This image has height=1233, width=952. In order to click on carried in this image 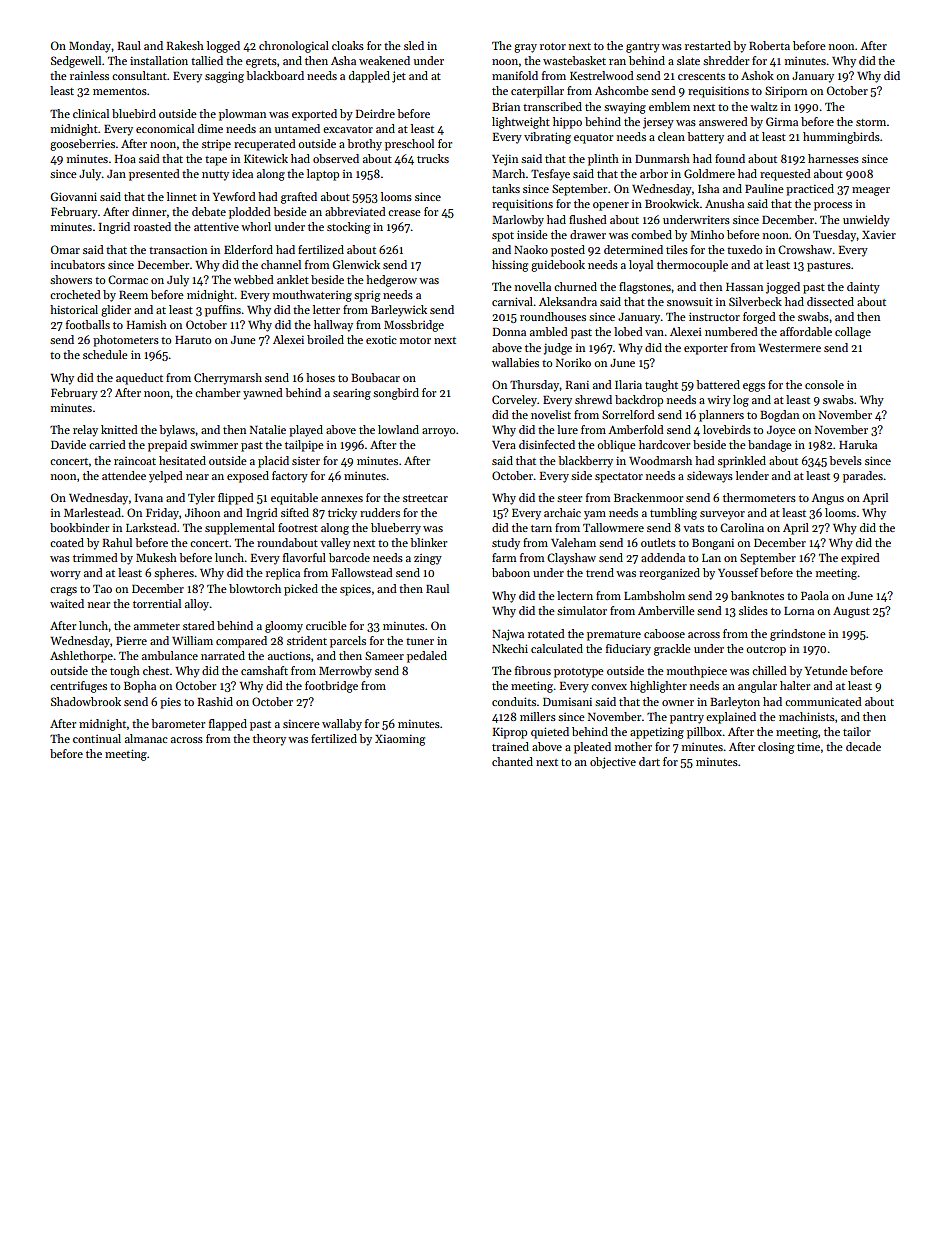, I will do `click(107, 444)`.
